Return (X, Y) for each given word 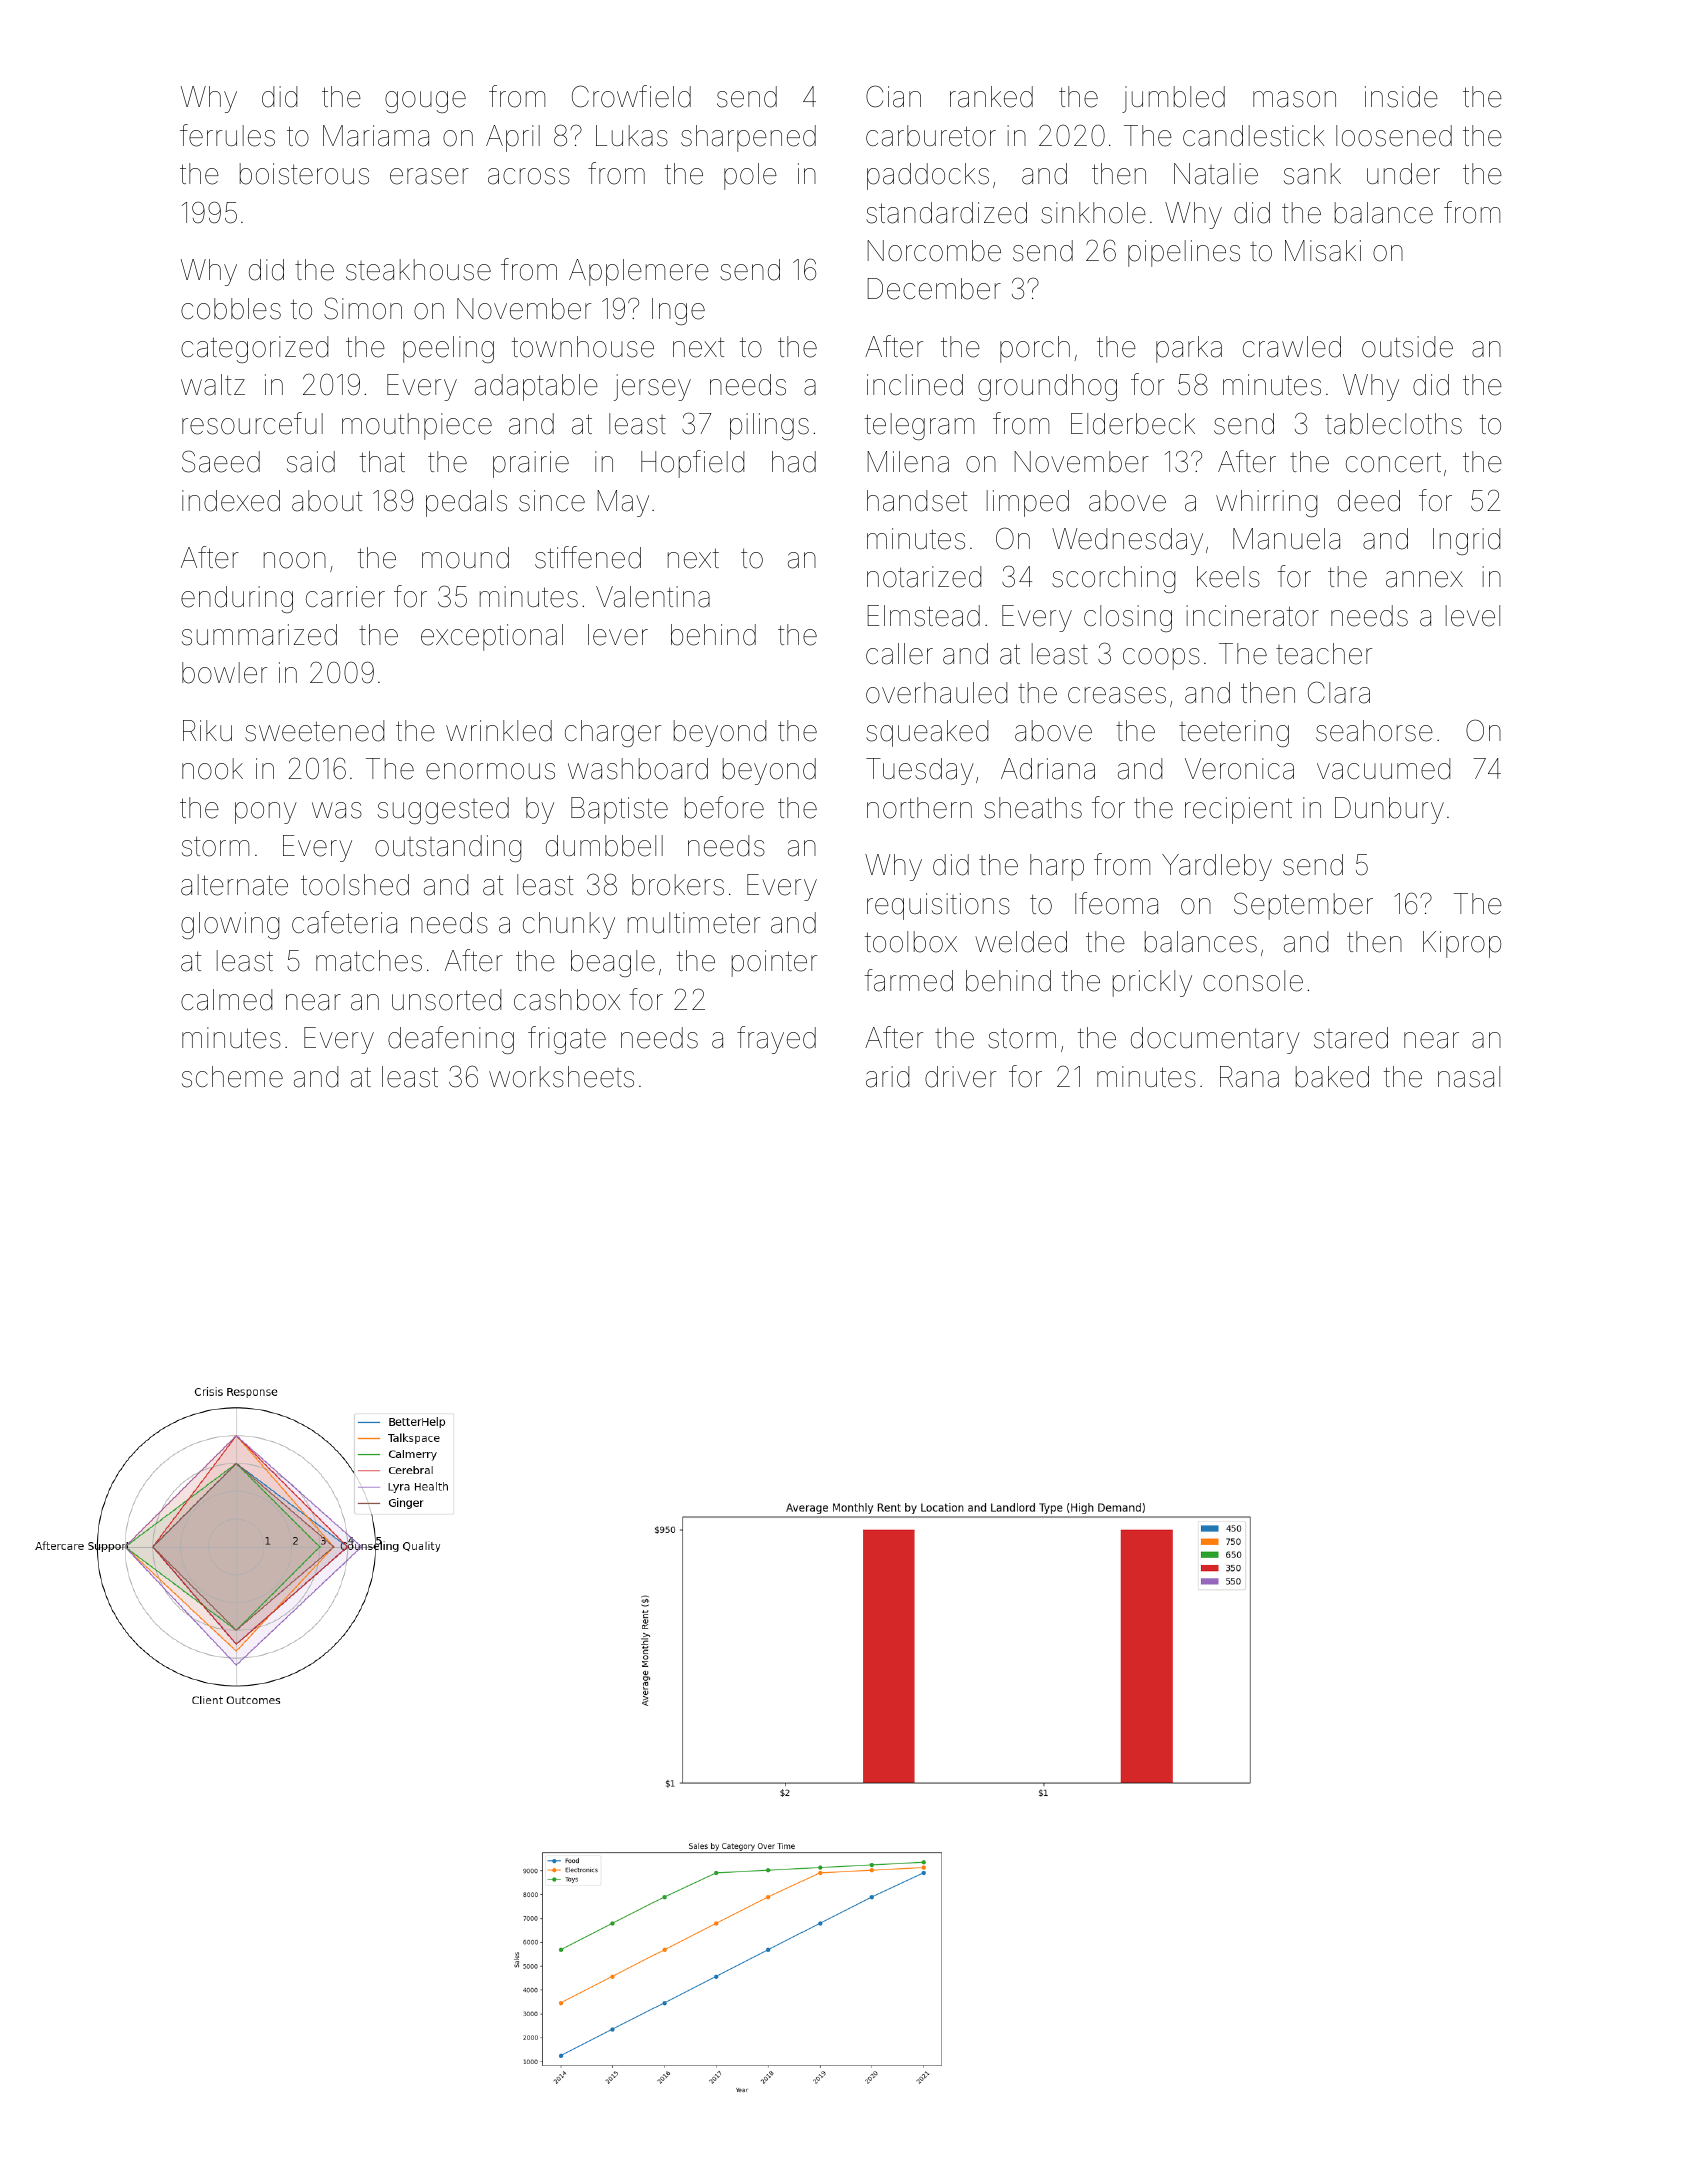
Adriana (1048, 769)
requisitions (938, 906)
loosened (1394, 136)
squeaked (927, 733)
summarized (259, 635)
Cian (893, 96)
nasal (1469, 1077)
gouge (425, 102)
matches (369, 961)
